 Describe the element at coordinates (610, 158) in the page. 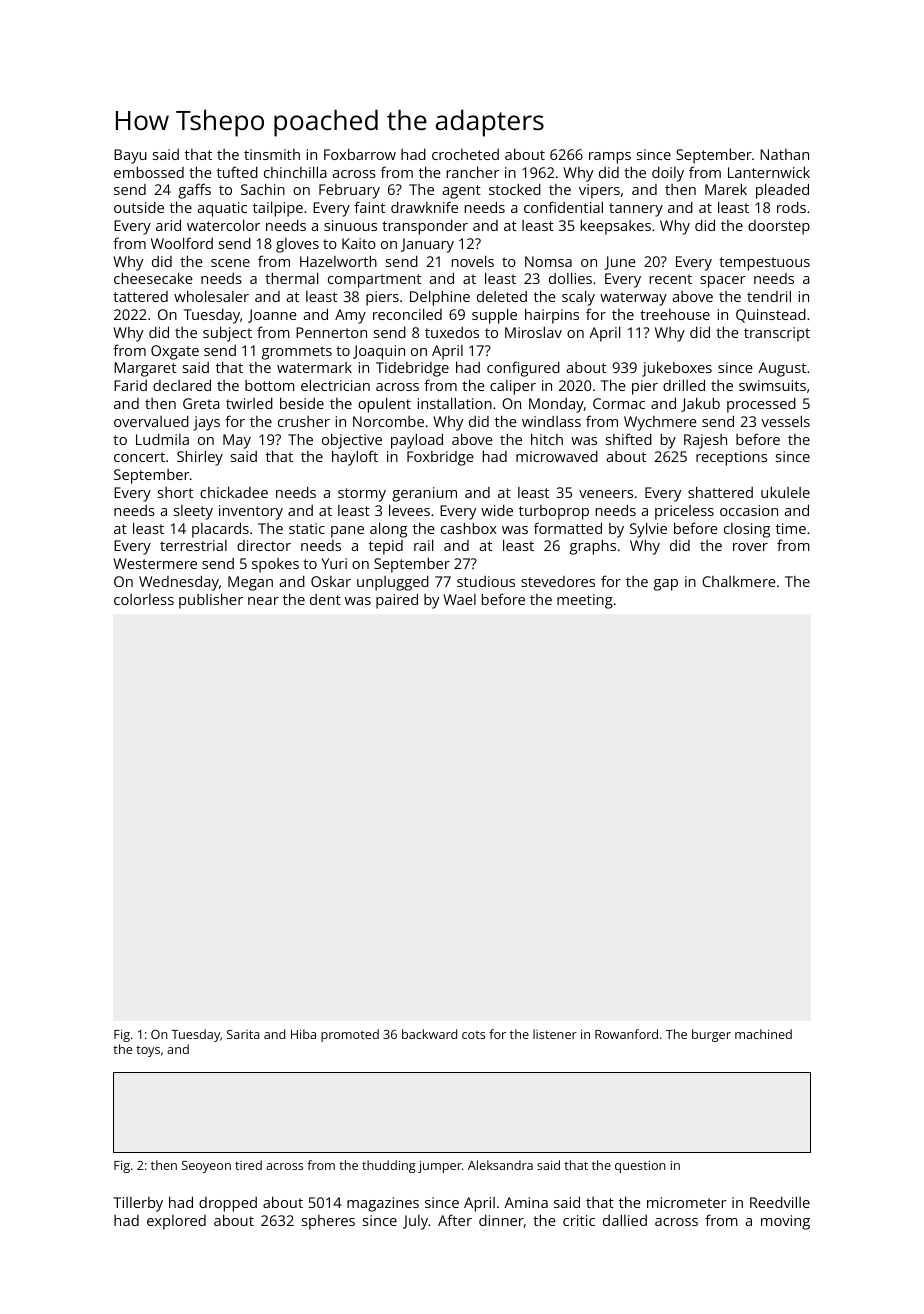

I see `ramps` at that location.
